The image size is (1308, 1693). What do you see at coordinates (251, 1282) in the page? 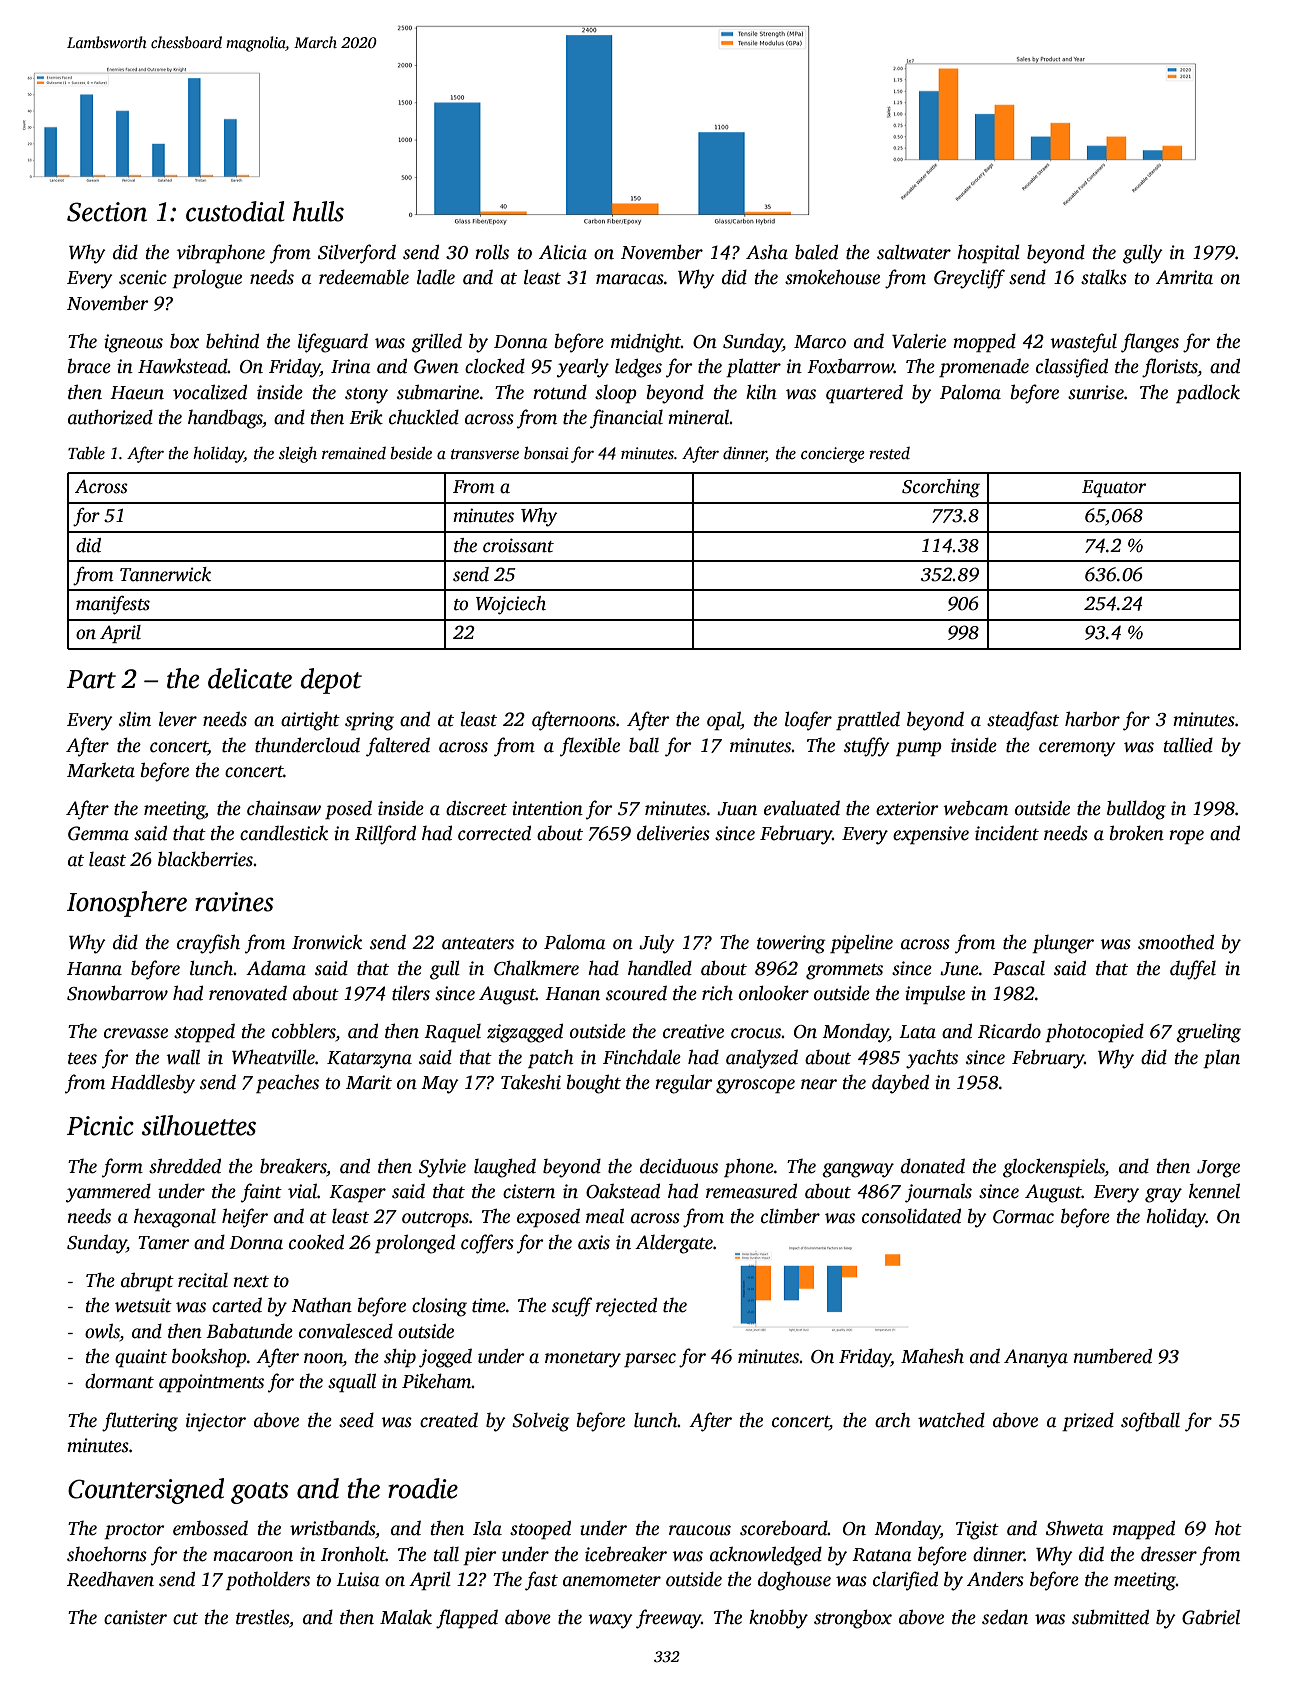
I see `next` at bounding box center [251, 1282].
